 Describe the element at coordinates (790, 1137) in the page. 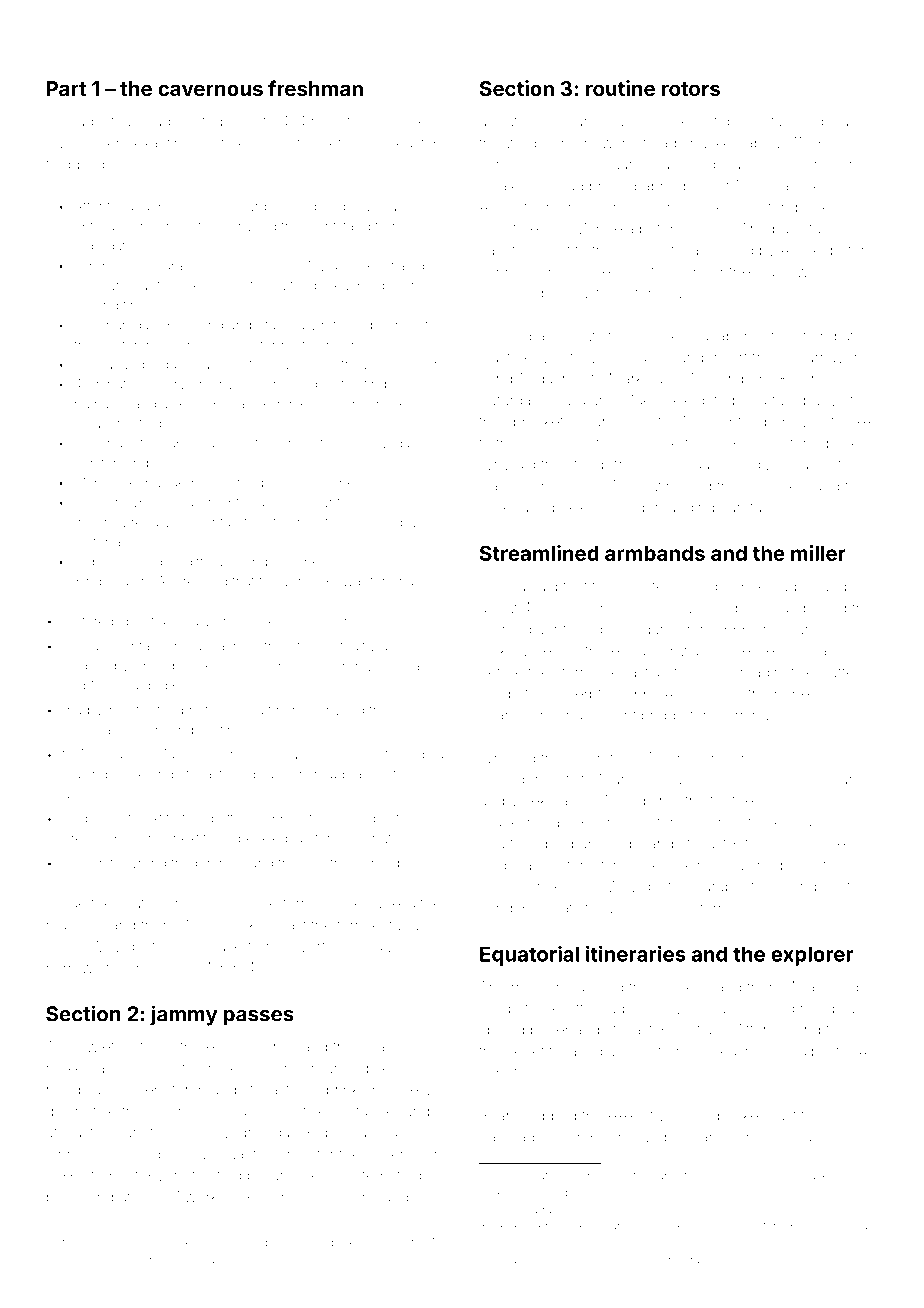

I see `Lubna` at that location.
